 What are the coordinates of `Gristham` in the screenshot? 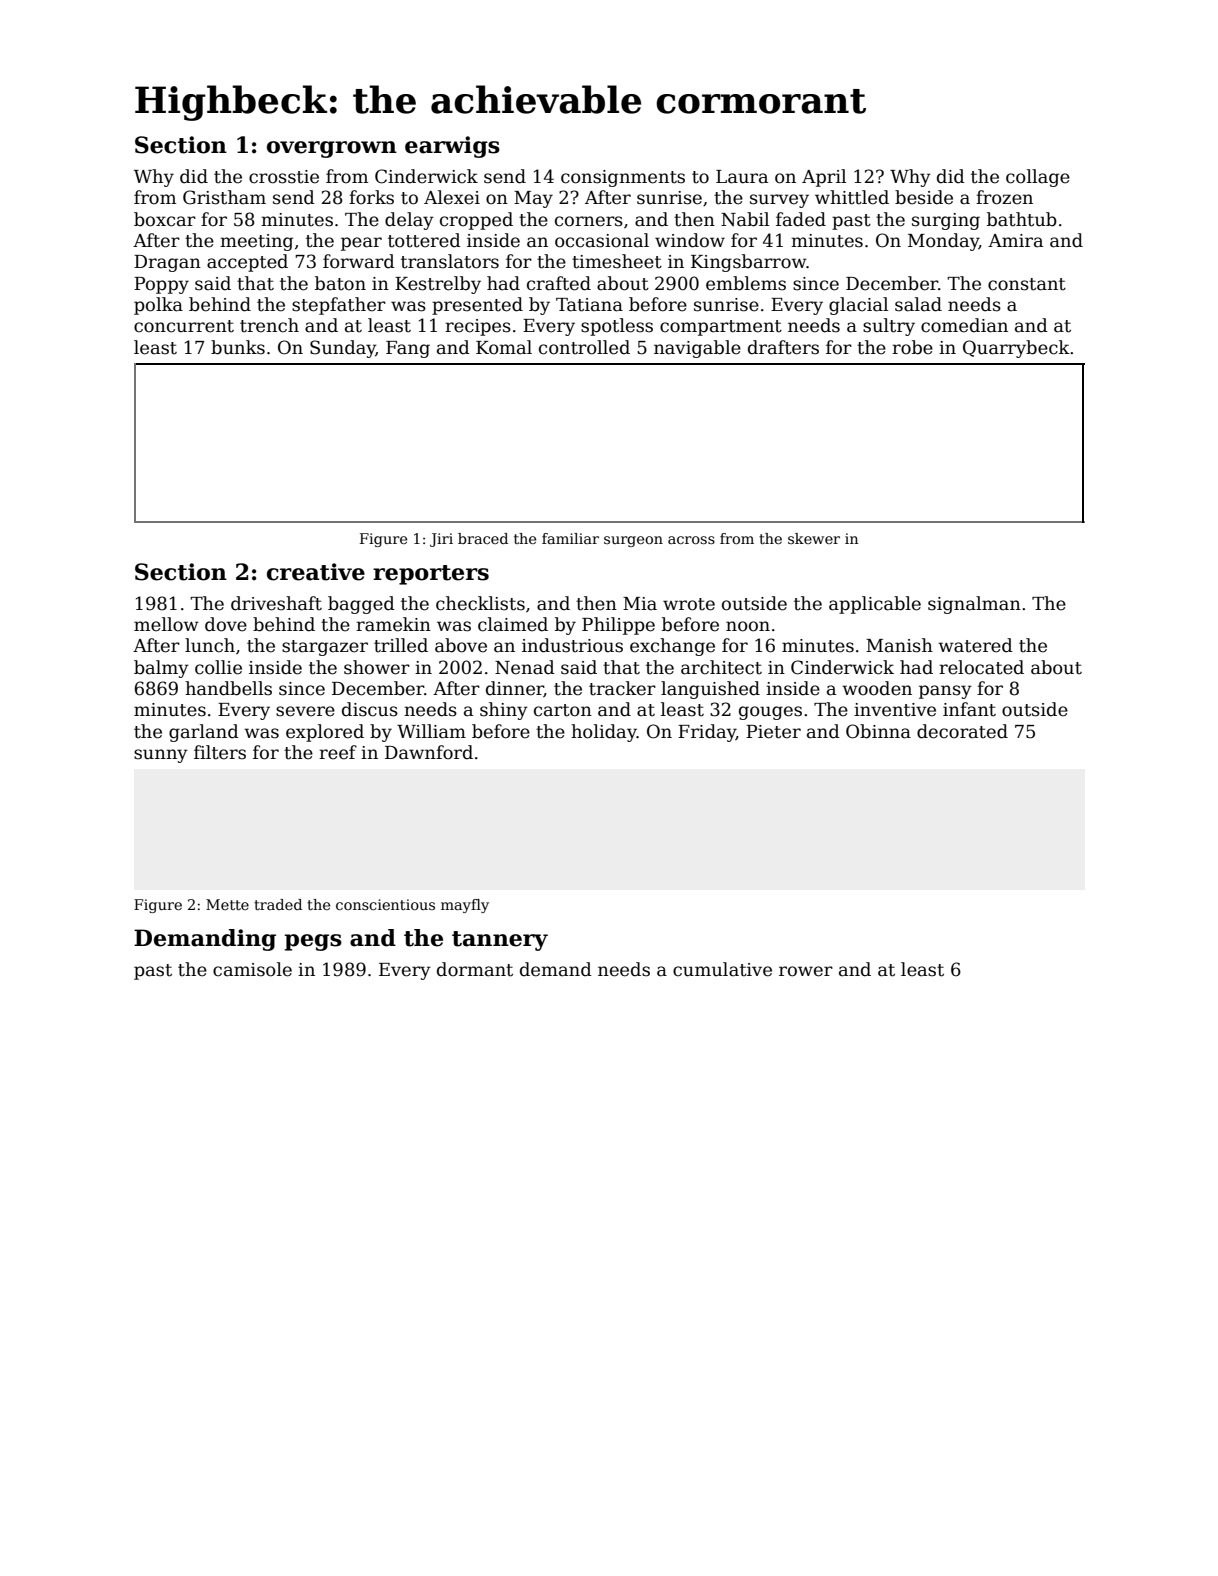 It's located at (224, 197).
